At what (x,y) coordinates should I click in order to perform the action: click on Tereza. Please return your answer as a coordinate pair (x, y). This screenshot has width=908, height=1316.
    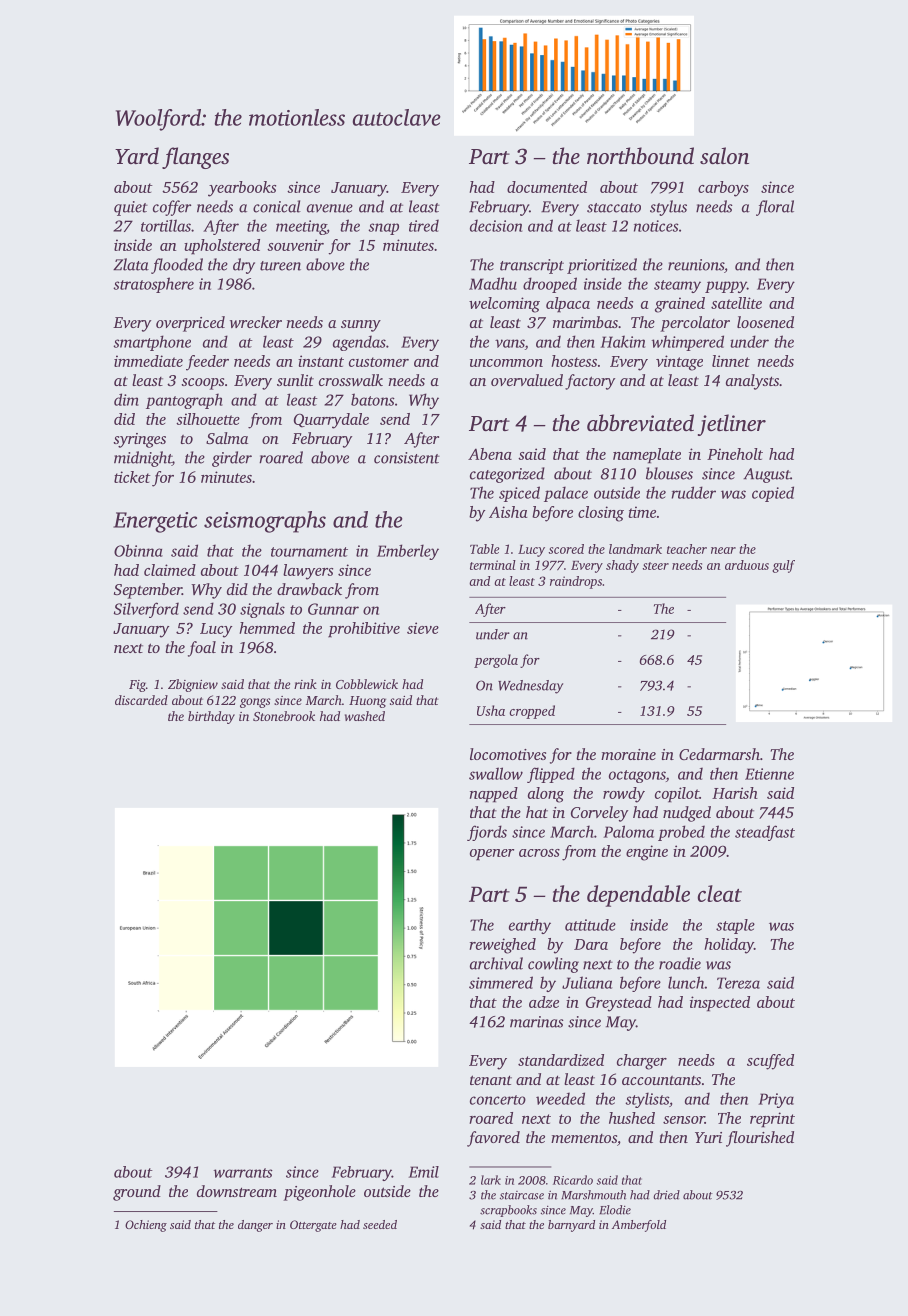
    Looking at the image, I should click on (738, 983).
